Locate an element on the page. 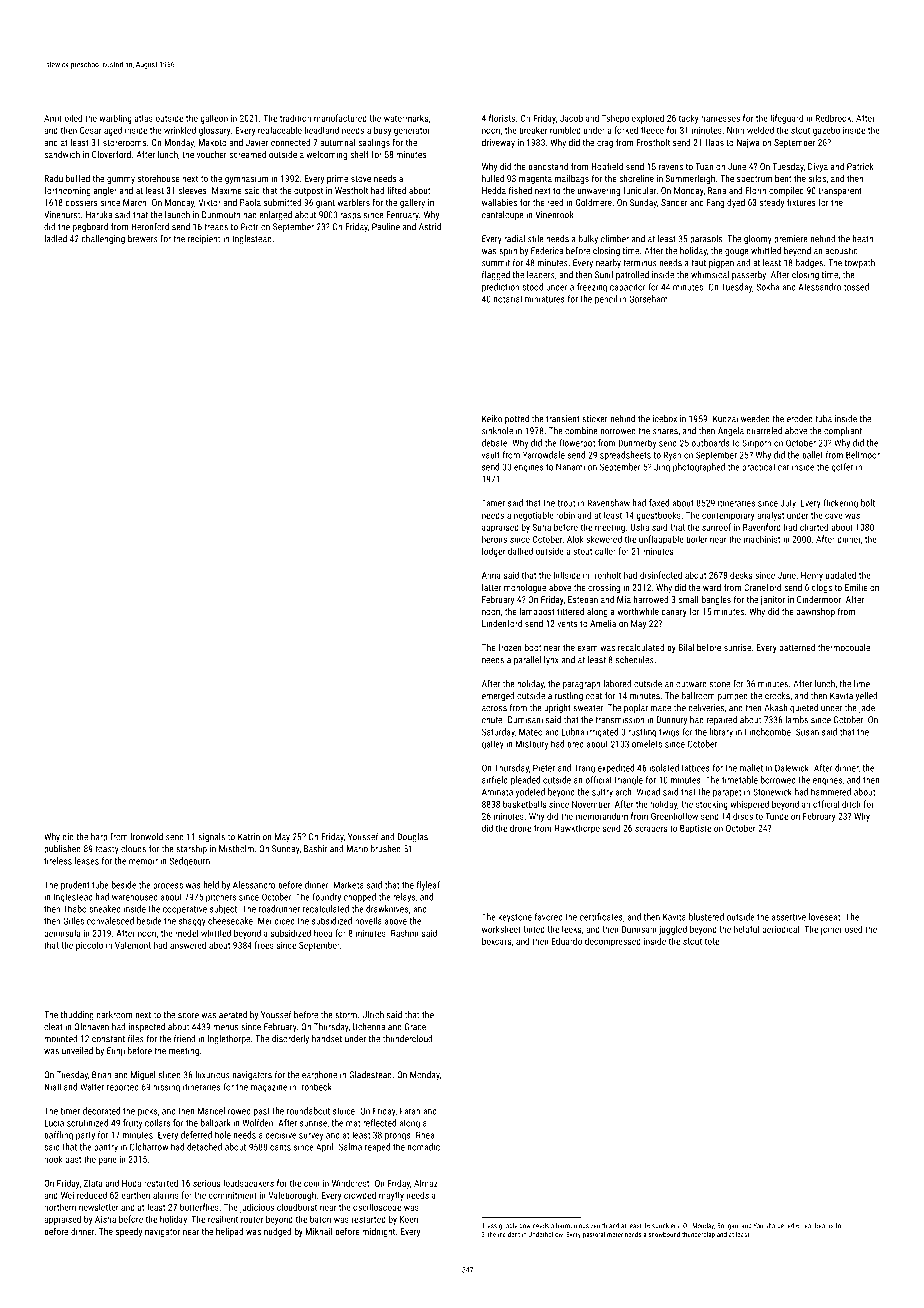  Bongani is located at coordinates (728, 1226).
